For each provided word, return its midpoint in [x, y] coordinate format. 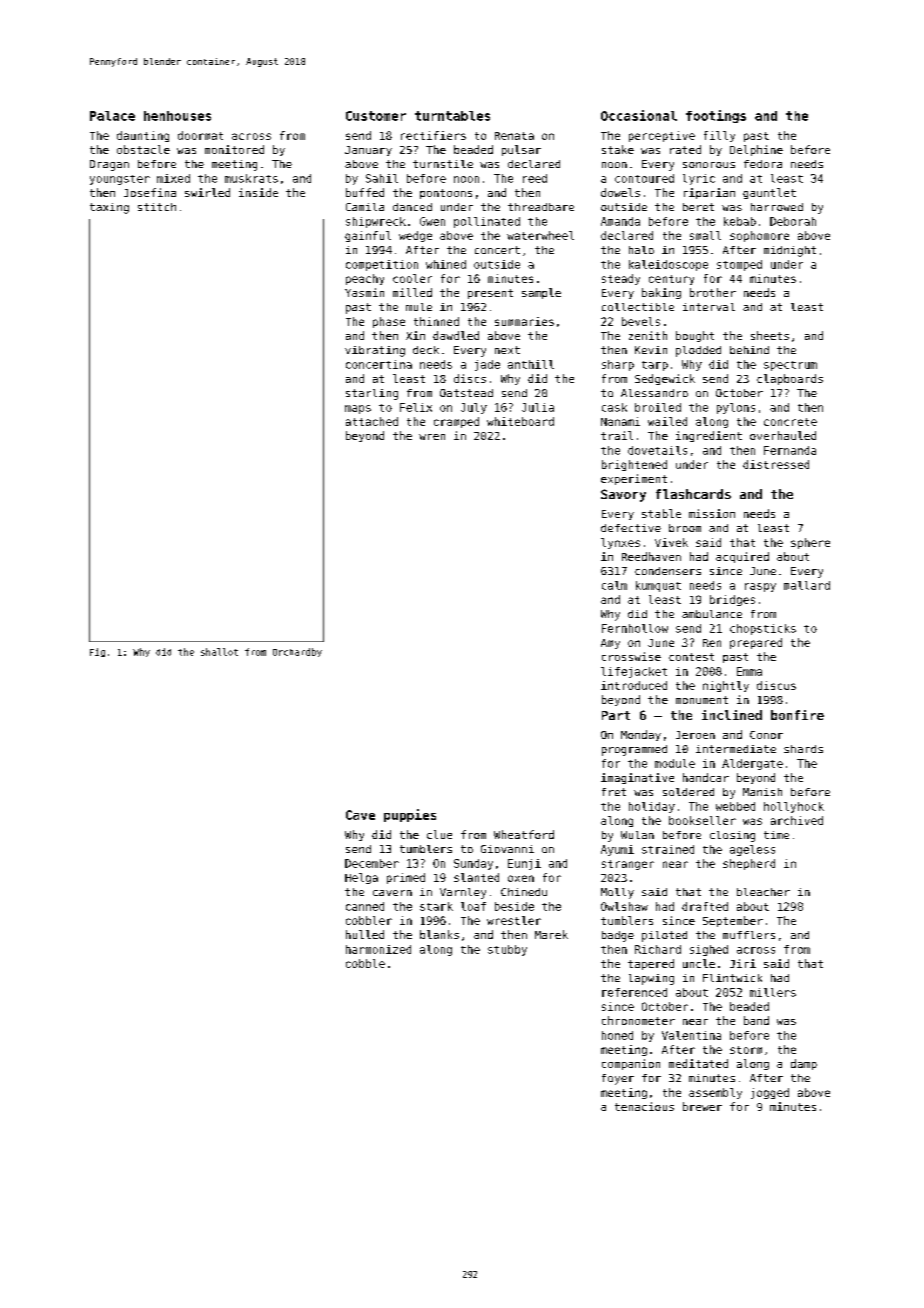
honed [617, 1035]
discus [776, 685]
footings [716, 116]
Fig [97, 652]
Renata [514, 136]
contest [691, 657]
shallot [219, 652]
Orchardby [297, 652]
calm [614, 585]
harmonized [378, 949]
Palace [112, 116]
